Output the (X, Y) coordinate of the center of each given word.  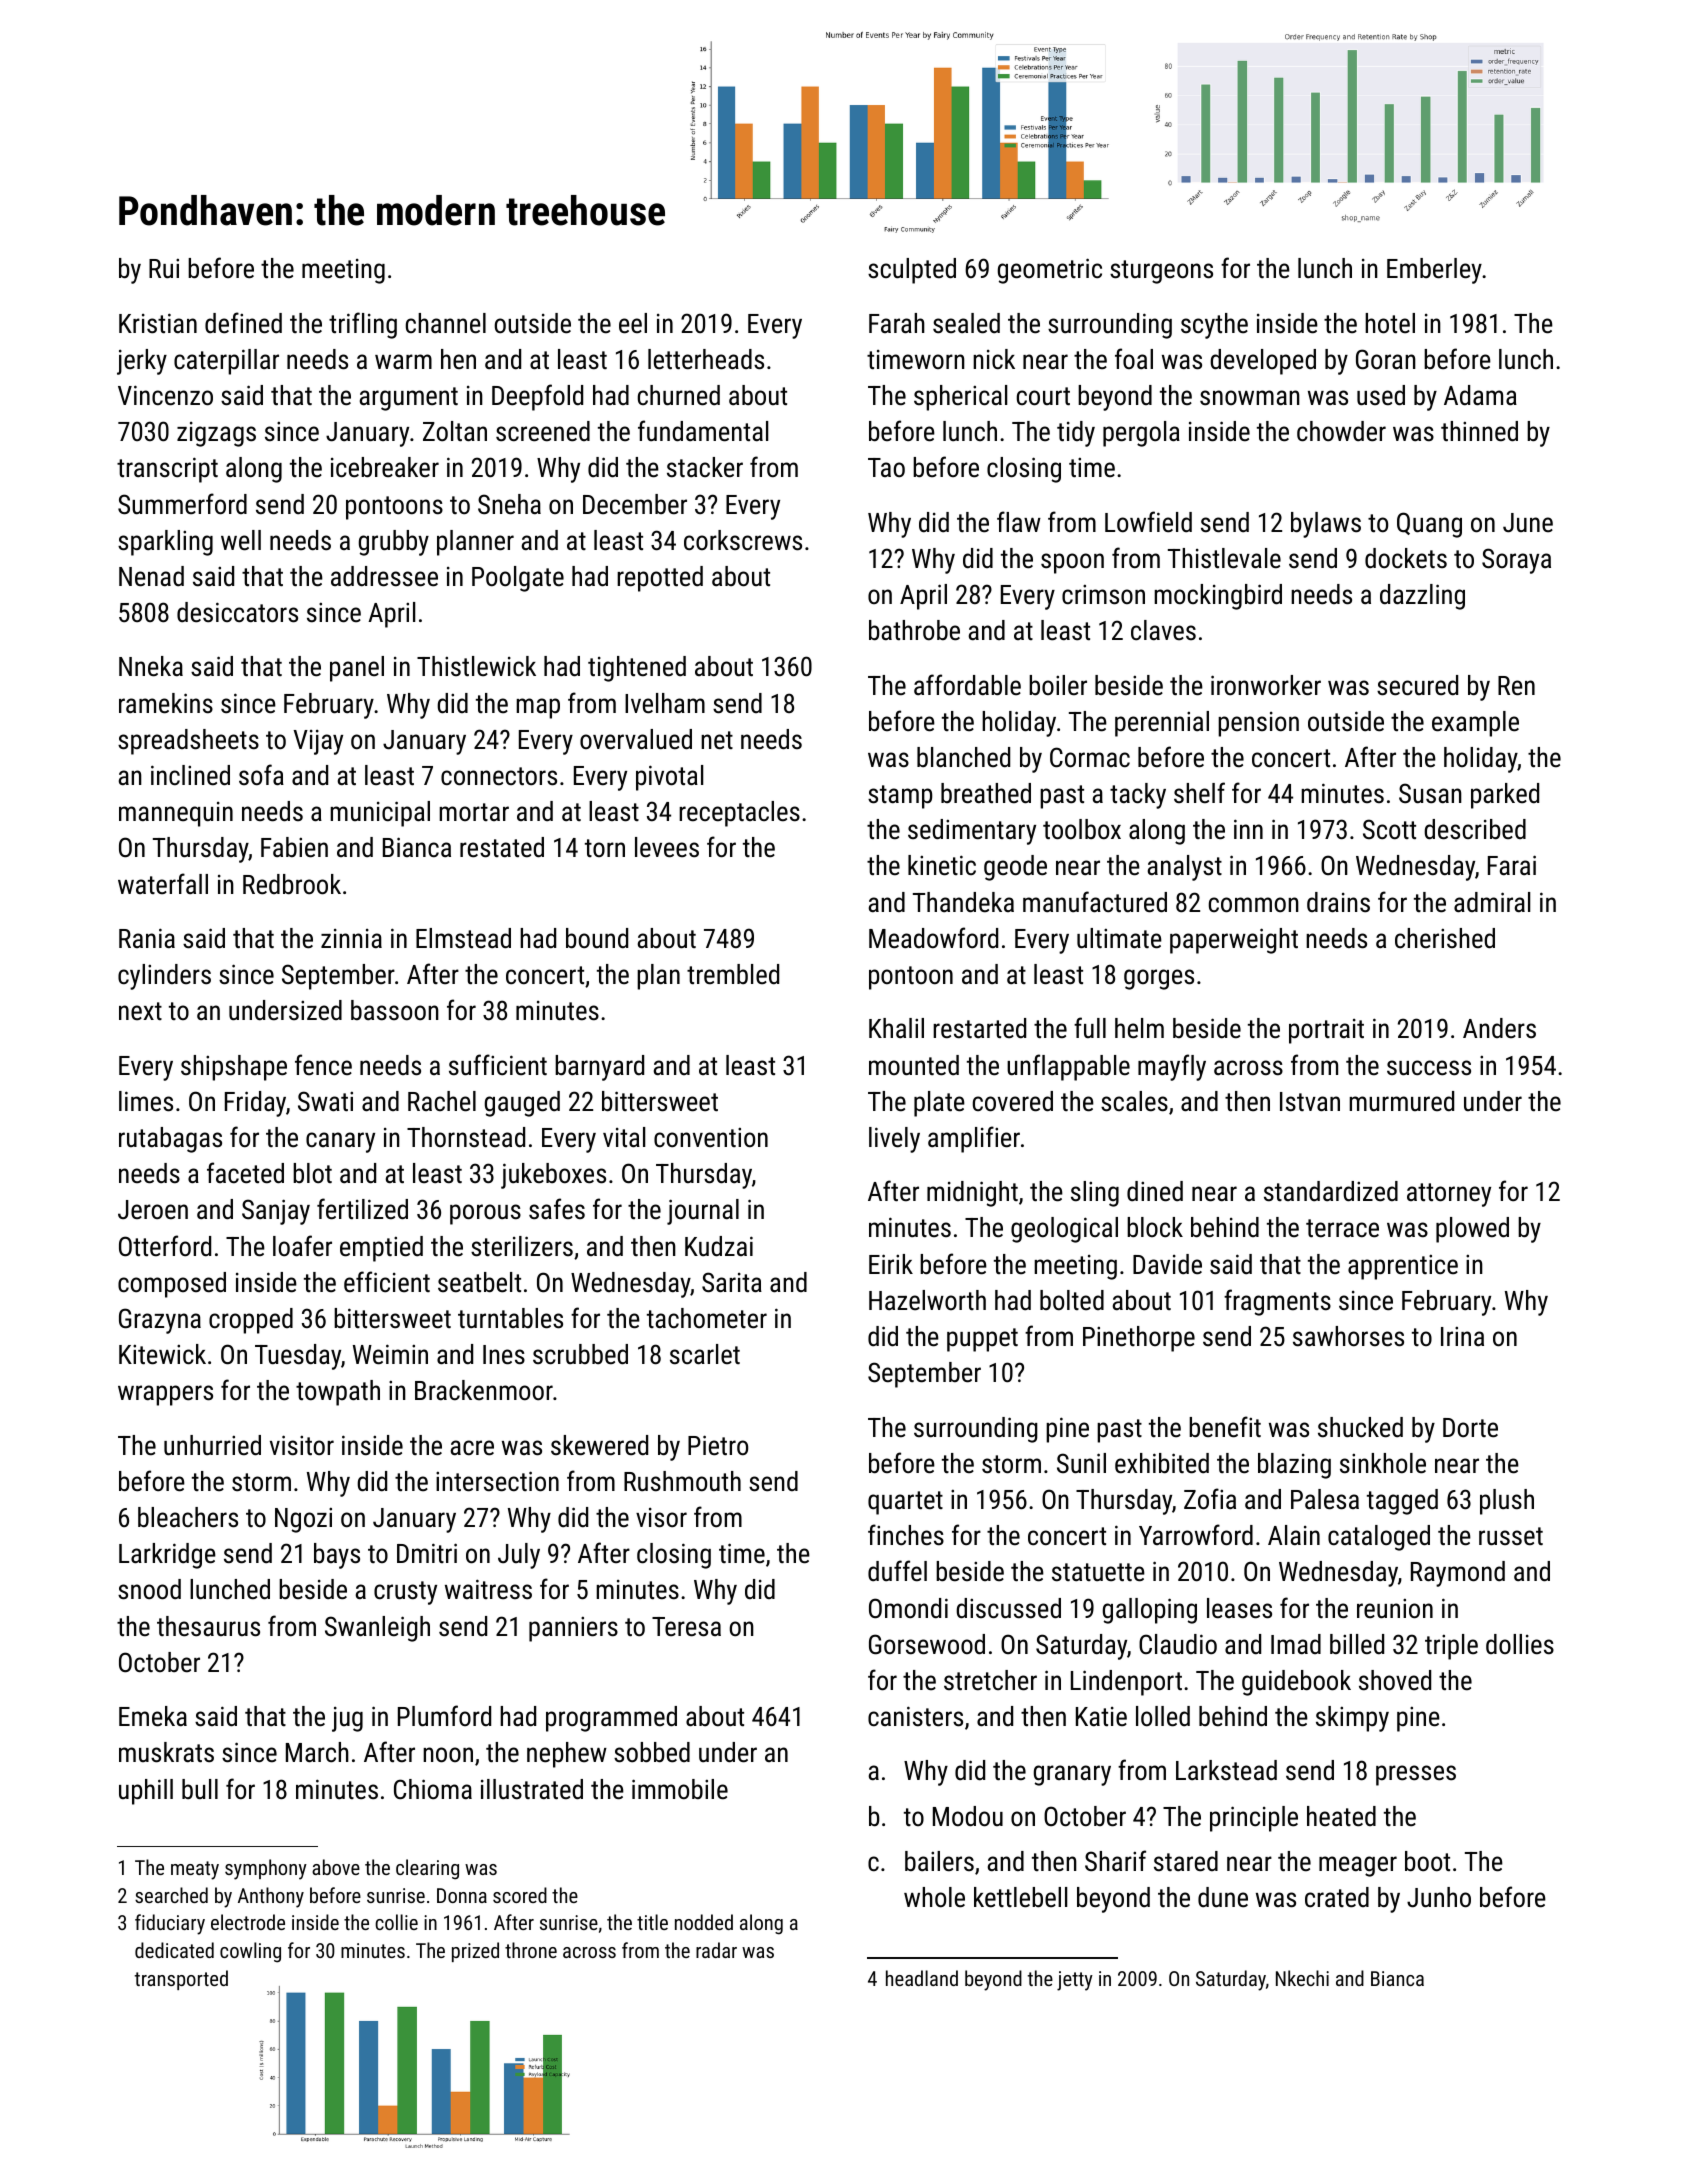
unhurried (212, 1445)
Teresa (686, 1627)
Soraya (1516, 561)
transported (181, 1980)
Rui (164, 269)
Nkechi (1302, 1978)
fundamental (703, 431)
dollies (1520, 1644)
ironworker (1266, 685)
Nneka (151, 666)
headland (922, 1978)
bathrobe (914, 630)
